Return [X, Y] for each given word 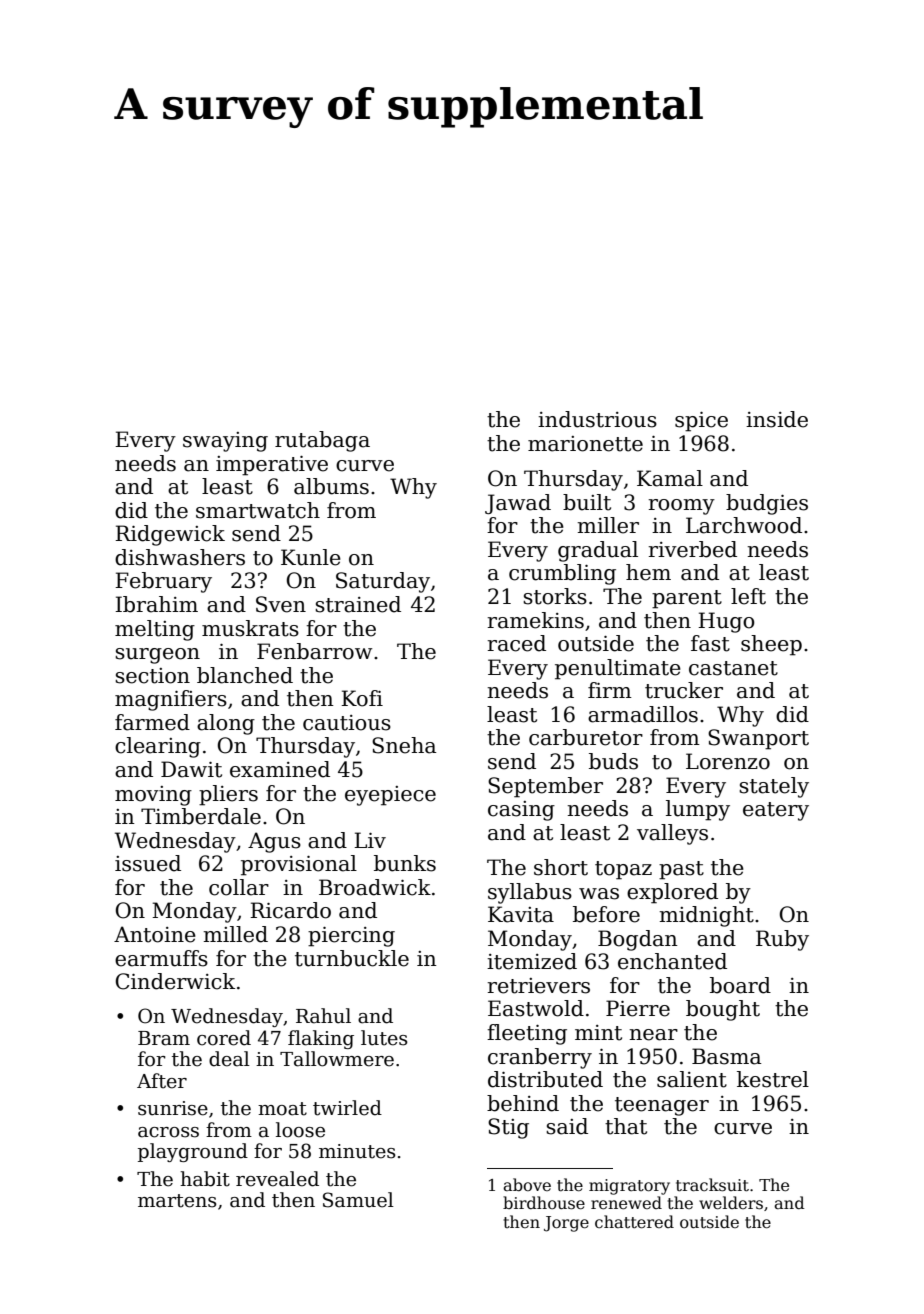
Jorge [566, 1224]
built [587, 502]
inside [777, 419]
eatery [776, 811]
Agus [274, 842]
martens [177, 1201]
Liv [370, 840]
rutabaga [322, 441]
